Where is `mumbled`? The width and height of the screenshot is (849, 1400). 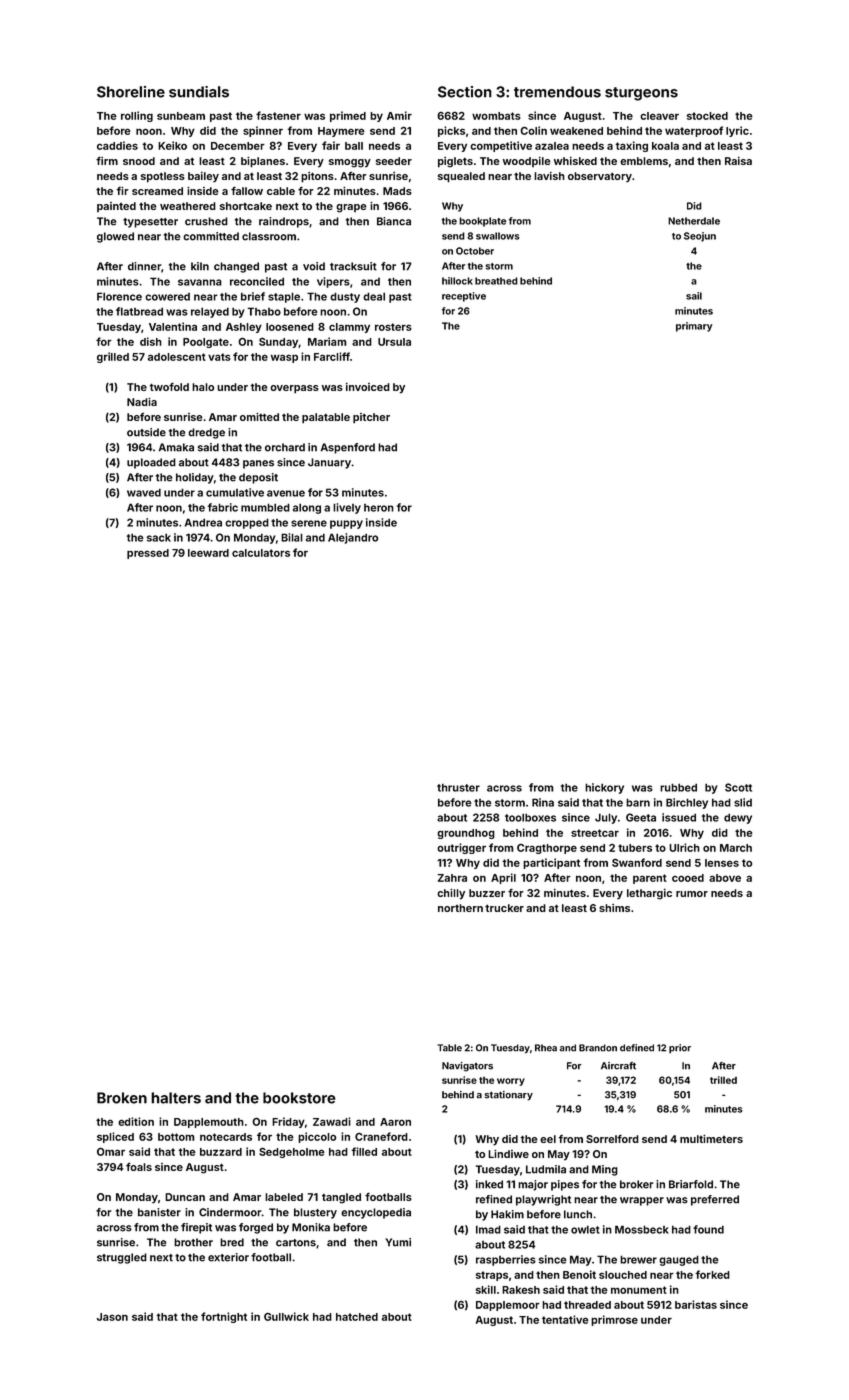
mumbled is located at coordinates (265, 507).
